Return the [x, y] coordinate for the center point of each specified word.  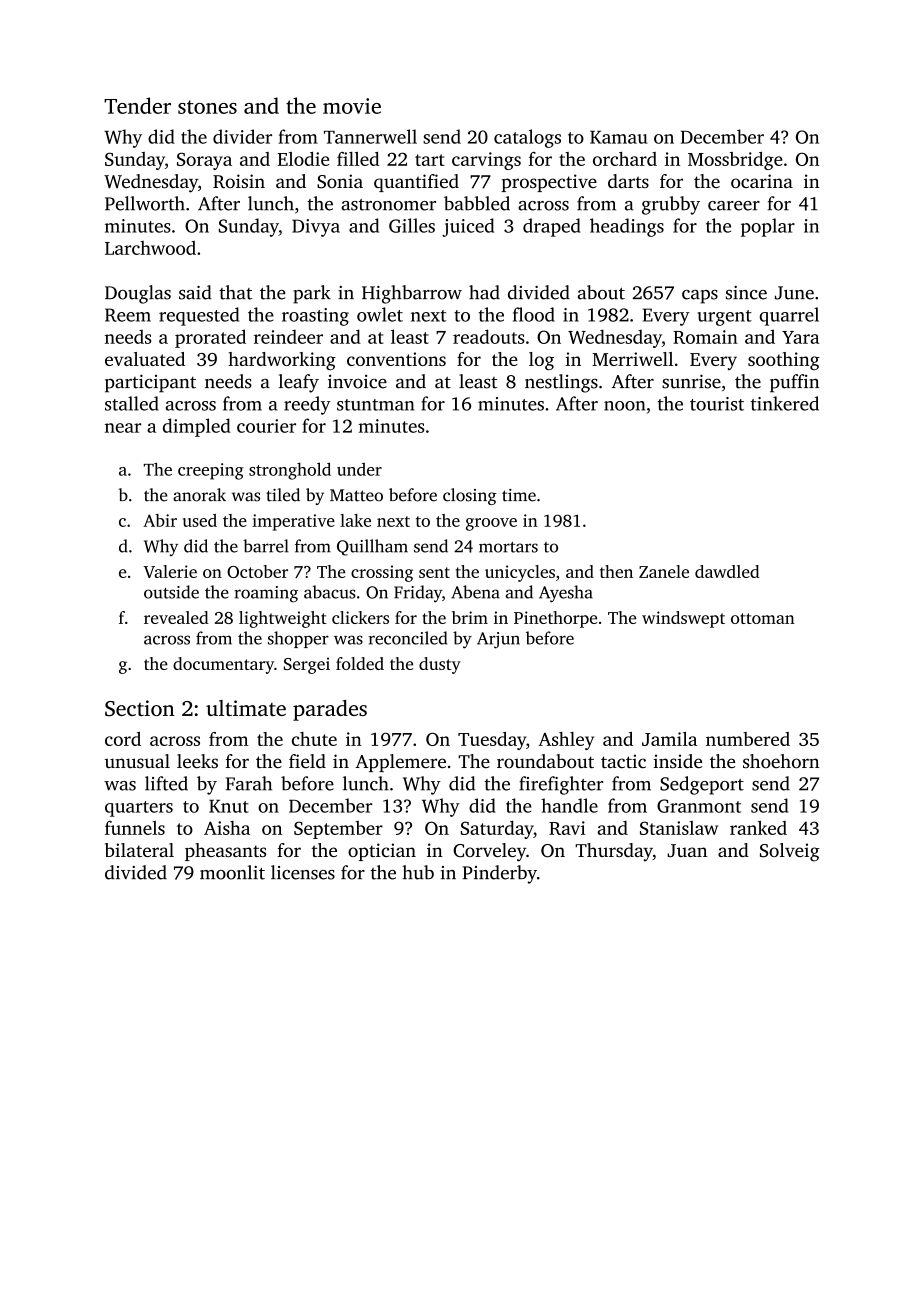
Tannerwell [370, 136]
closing [470, 496]
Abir [160, 520]
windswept [683, 619]
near [123, 428]
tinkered [785, 403]
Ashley [566, 741]
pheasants [225, 852]
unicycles [520, 573]
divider [242, 136]
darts [628, 181]
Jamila [669, 739]
